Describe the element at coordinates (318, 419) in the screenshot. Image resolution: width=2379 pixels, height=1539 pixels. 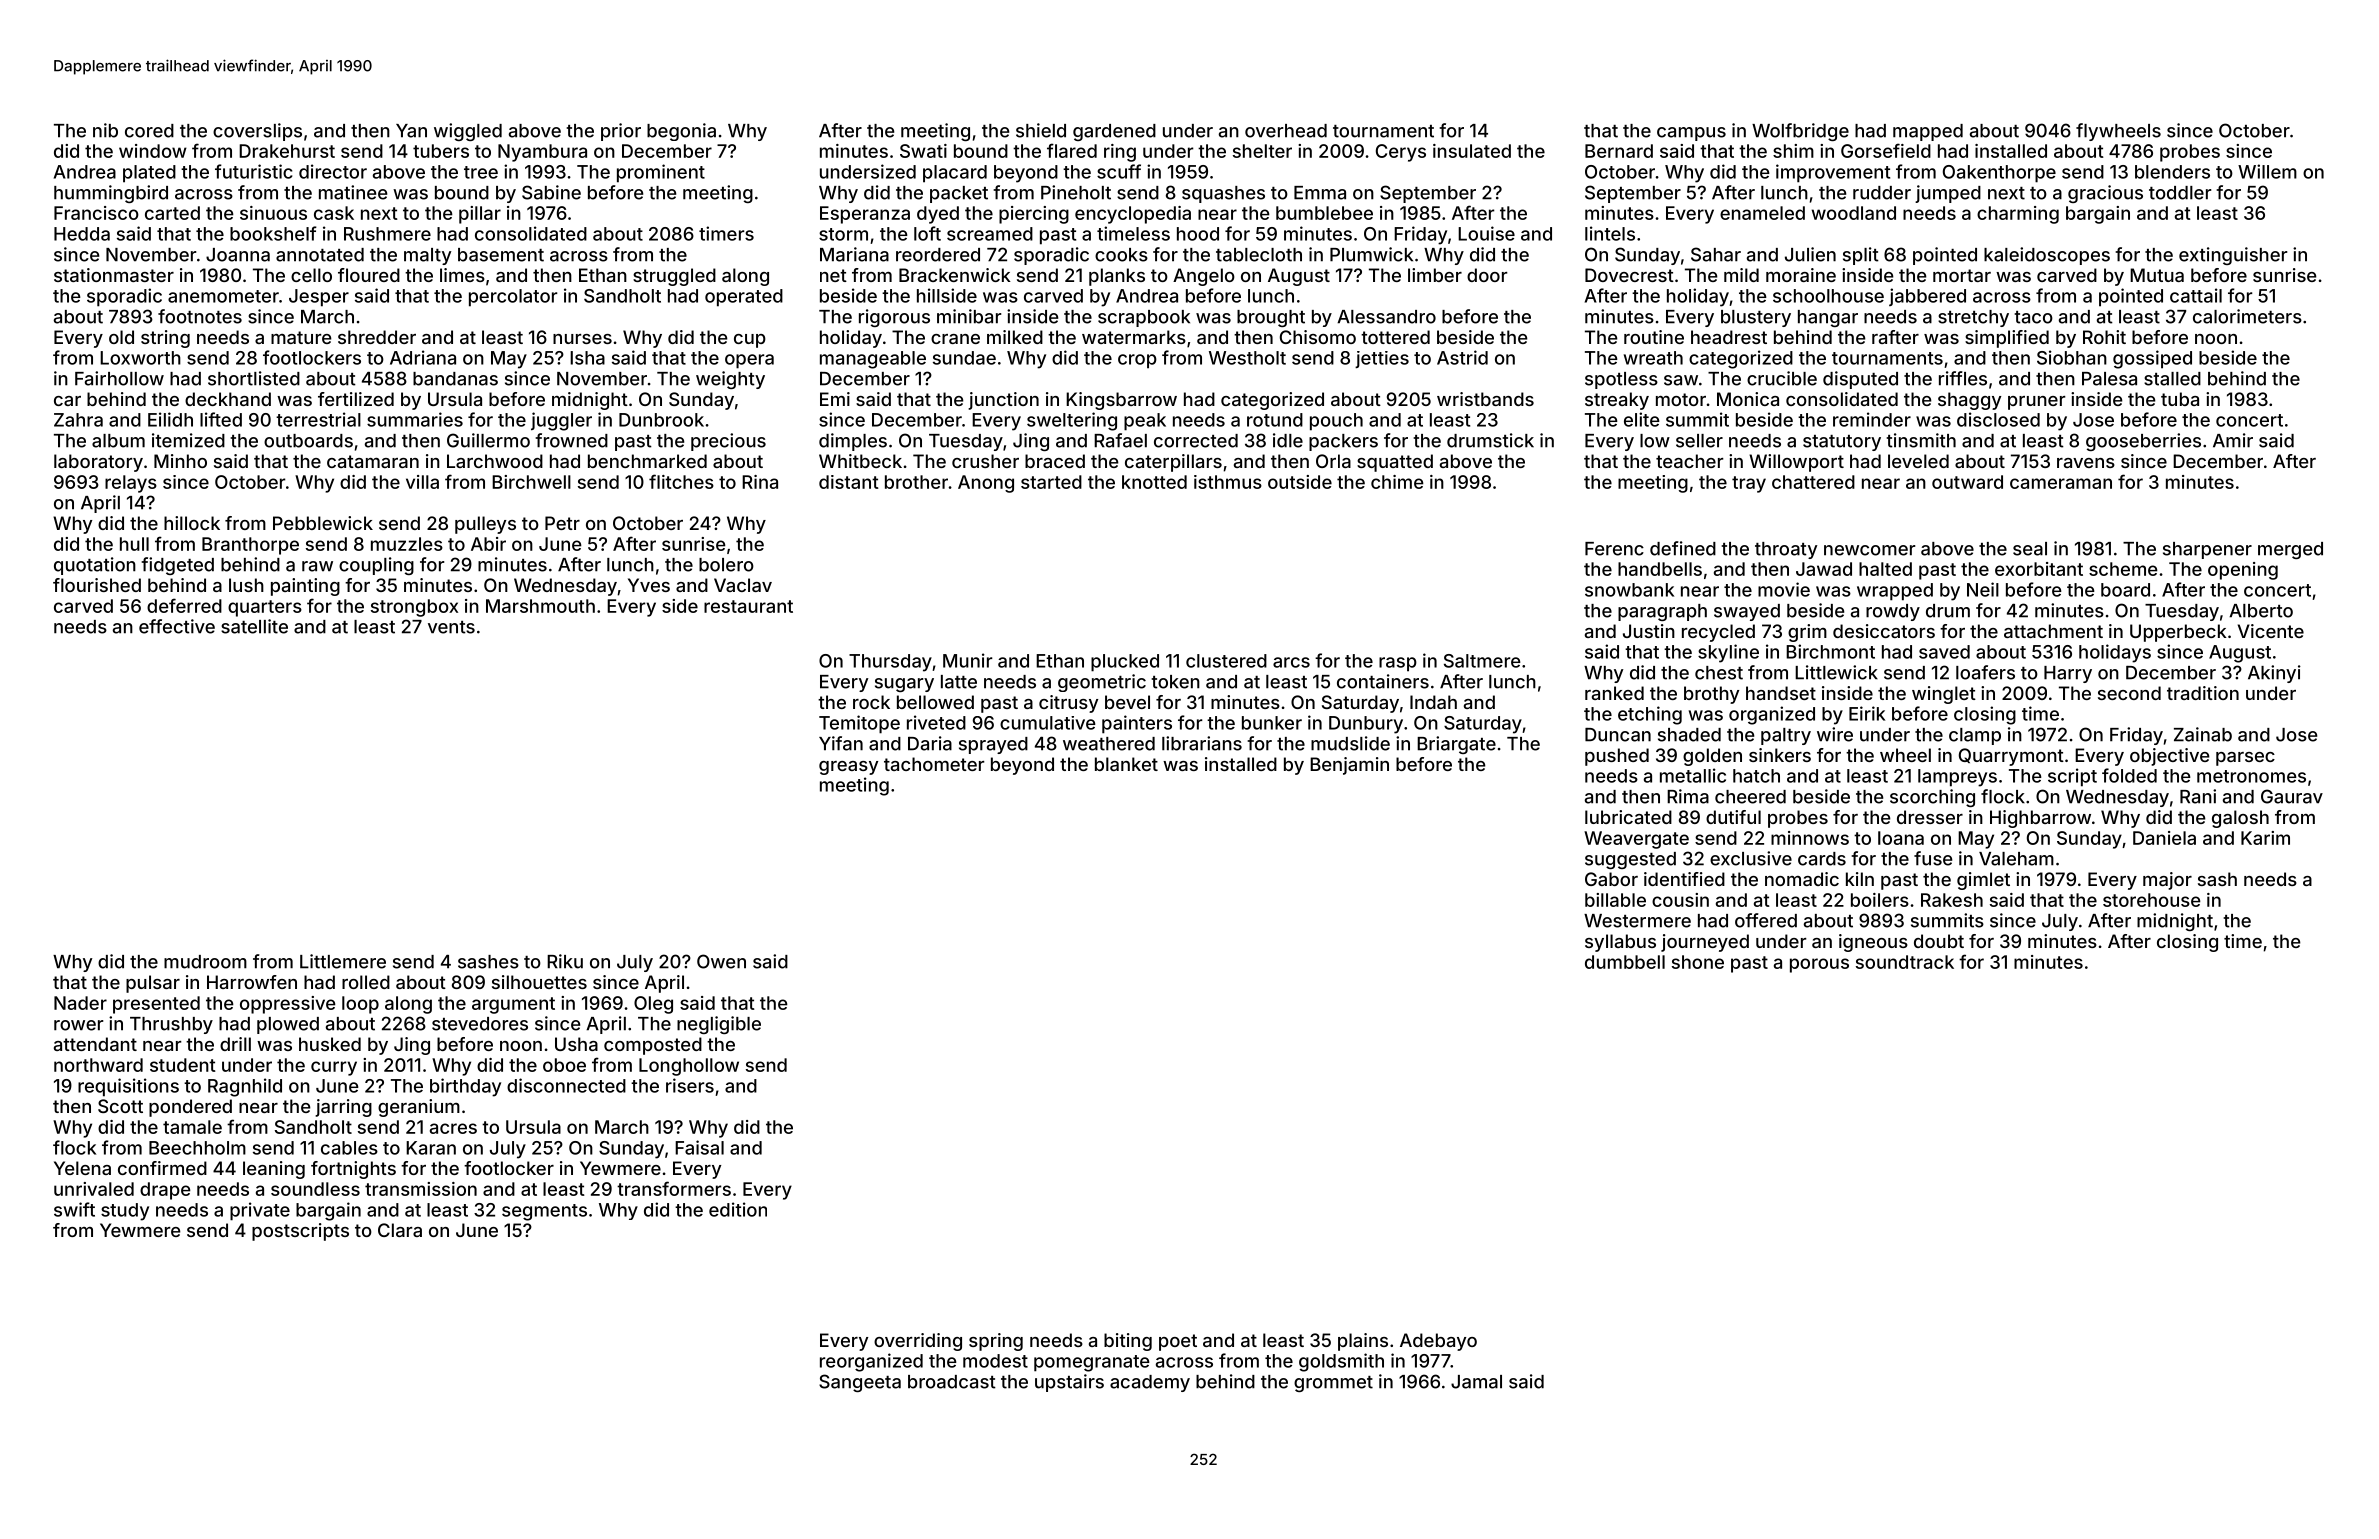
I see `terrestrial` at that location.
